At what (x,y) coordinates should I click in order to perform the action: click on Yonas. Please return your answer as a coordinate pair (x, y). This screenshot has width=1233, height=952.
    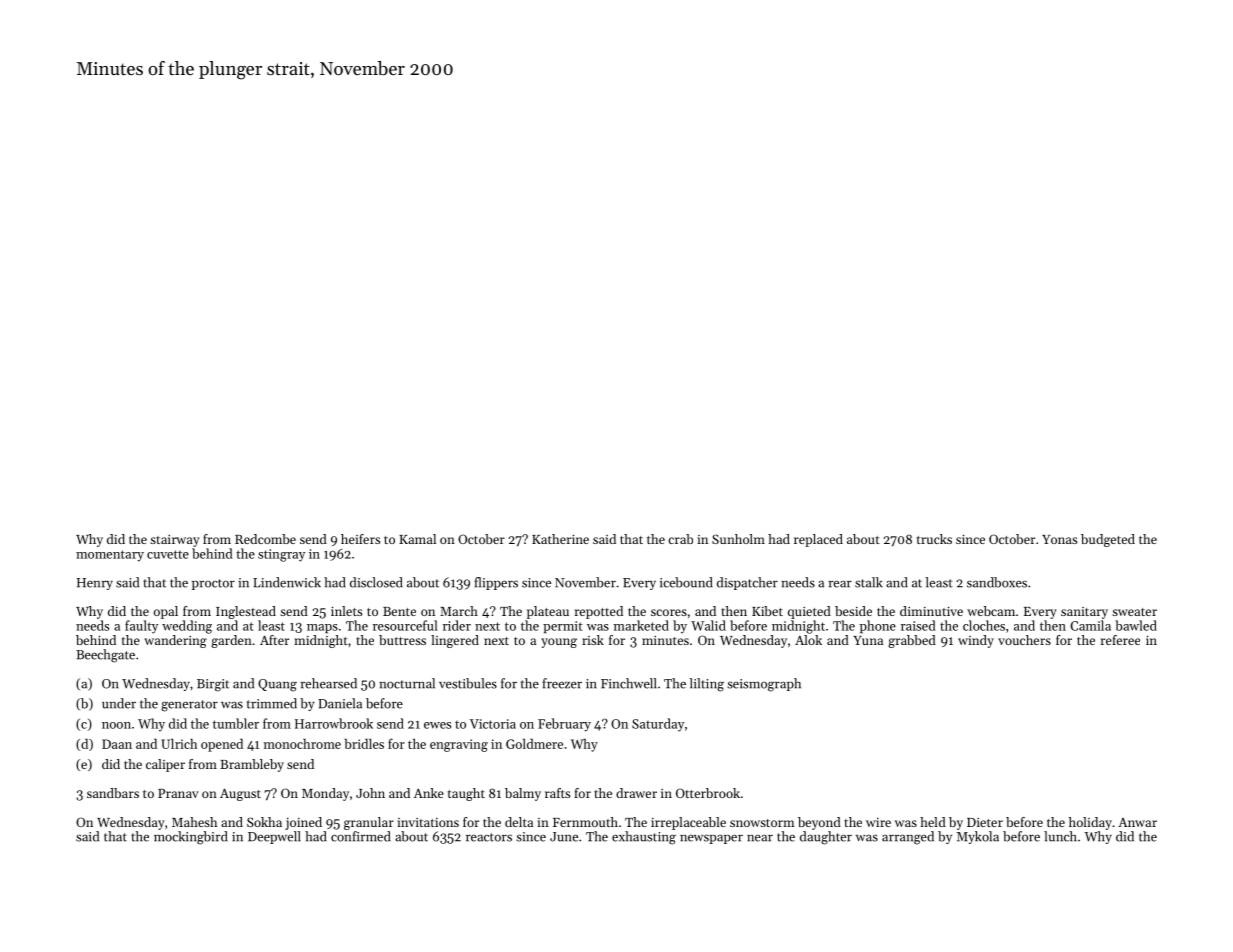
    Looking at the image, I should click on (1059, 539).
